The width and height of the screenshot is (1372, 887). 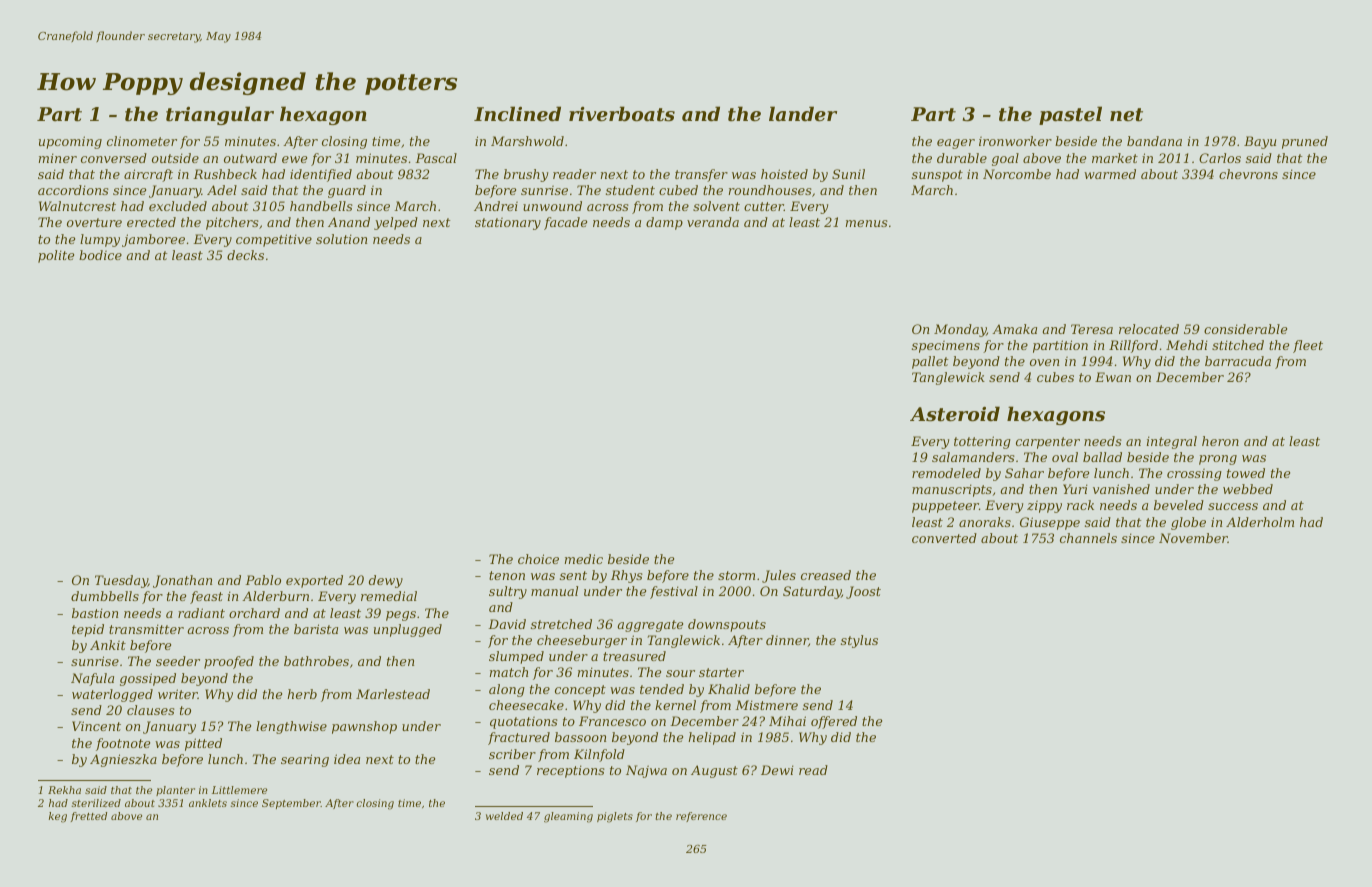 I want to click on storm, so click(x=736, y=575).
